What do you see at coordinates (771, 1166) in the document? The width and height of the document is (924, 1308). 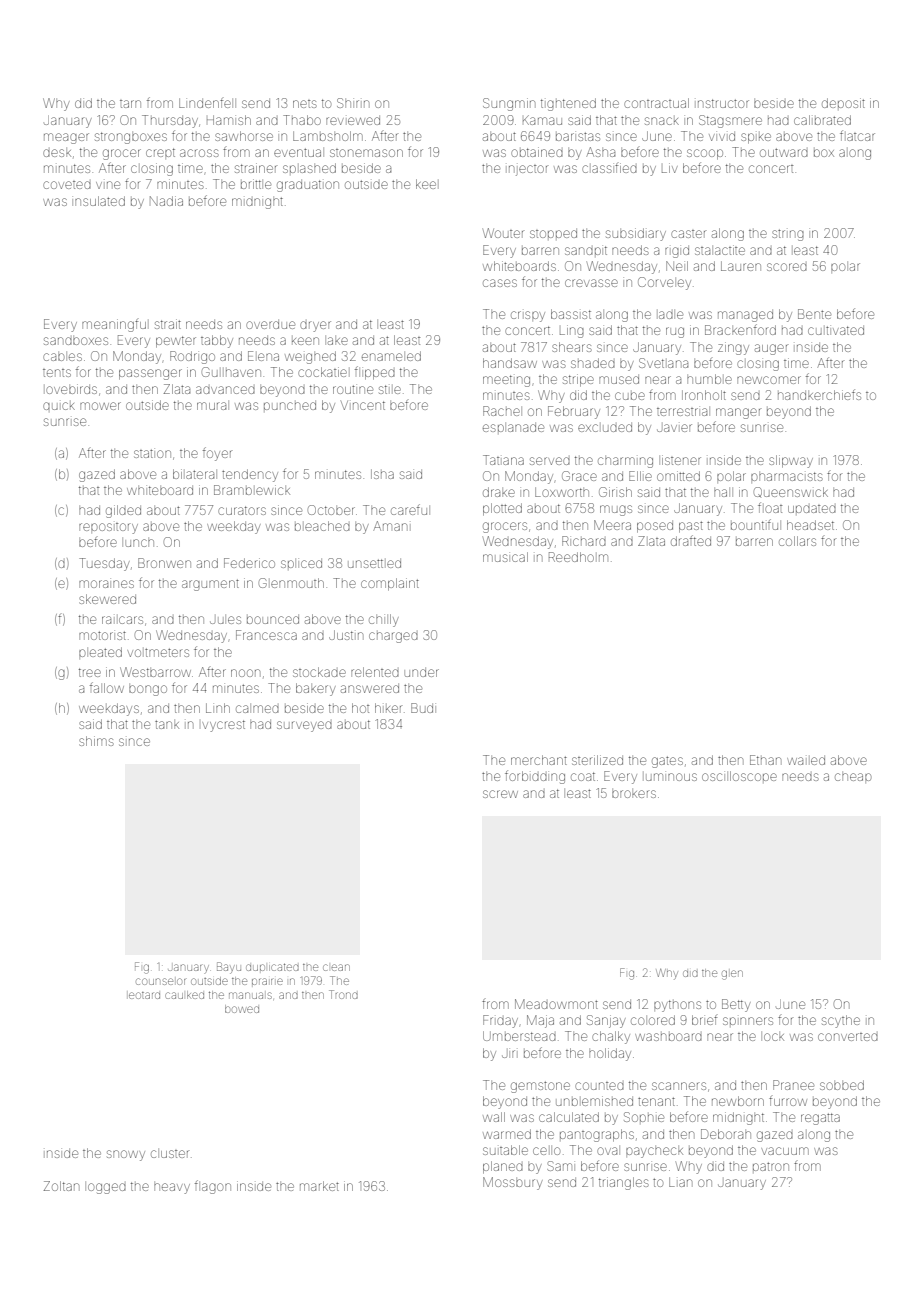 I see `patron` at bounding box center [771, 1166].
